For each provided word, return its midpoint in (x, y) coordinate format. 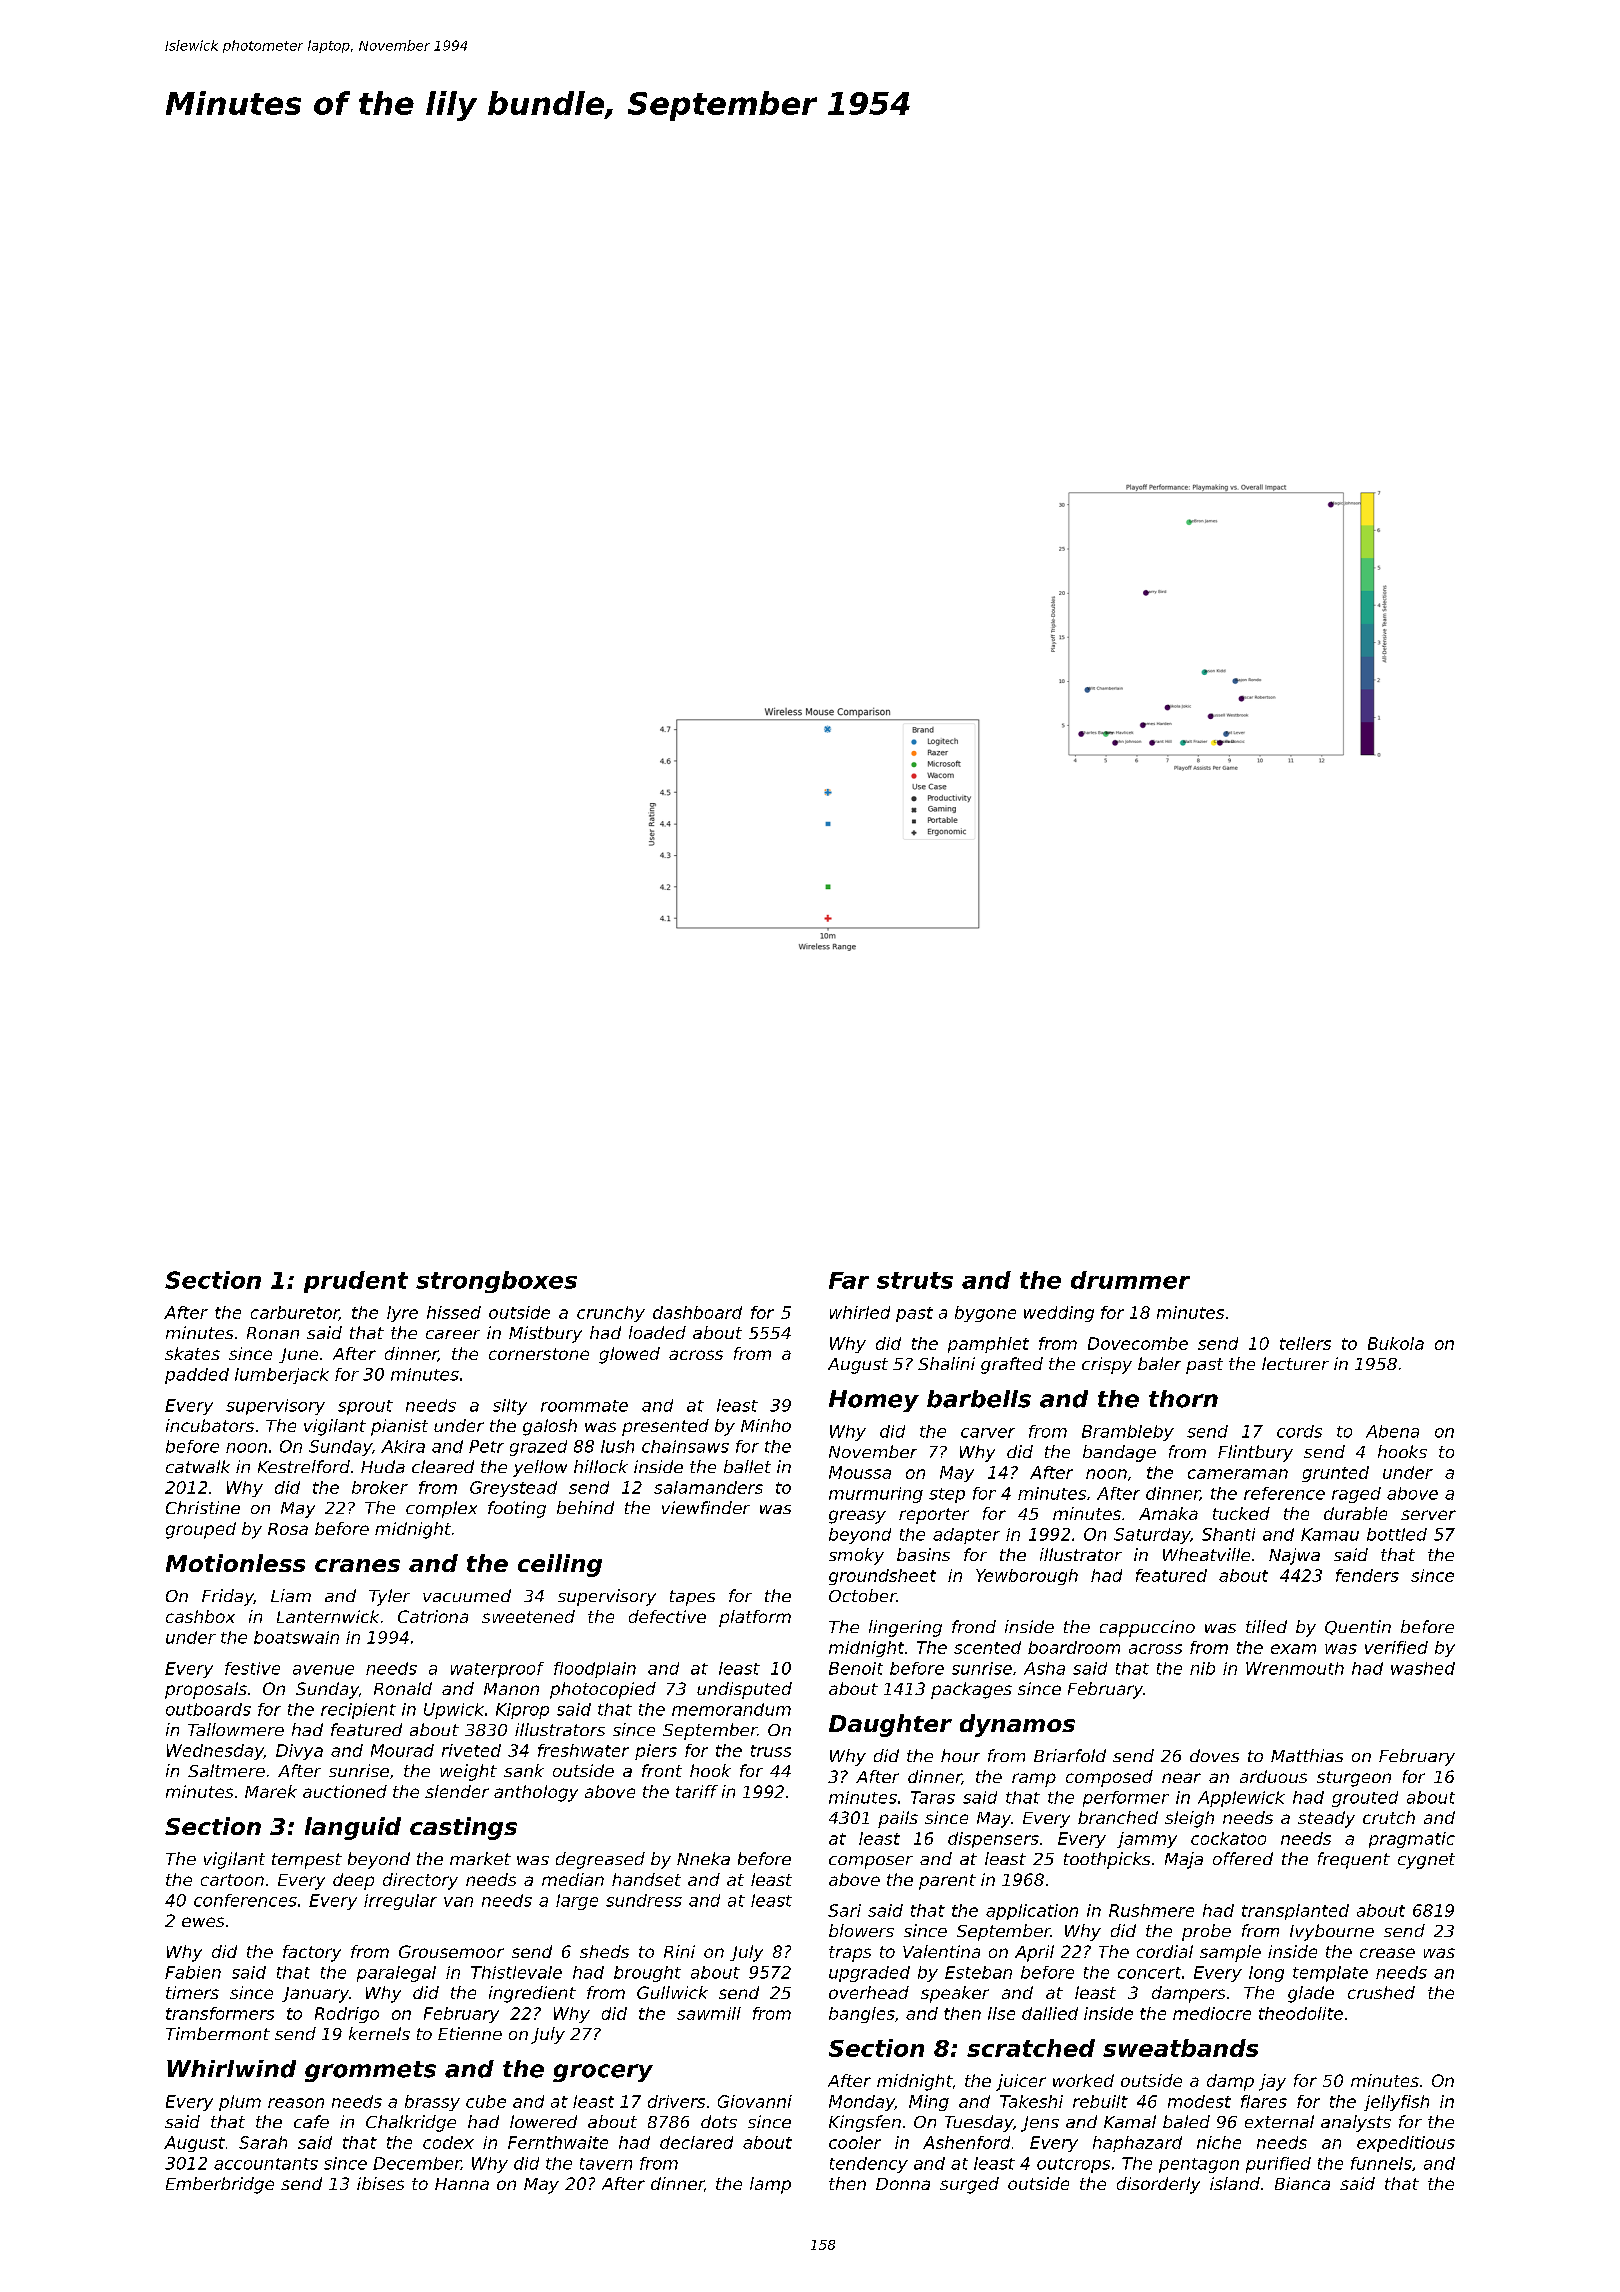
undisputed (744, 1690)
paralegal (396, 1974)
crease (1387, 1953)
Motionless (235, 1563)
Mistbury (545, 1334)
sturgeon (1354, 1779)
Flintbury (1255, 1453)
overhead (869, 1992)
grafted (1012, 1365)
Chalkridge (411, 2123)
